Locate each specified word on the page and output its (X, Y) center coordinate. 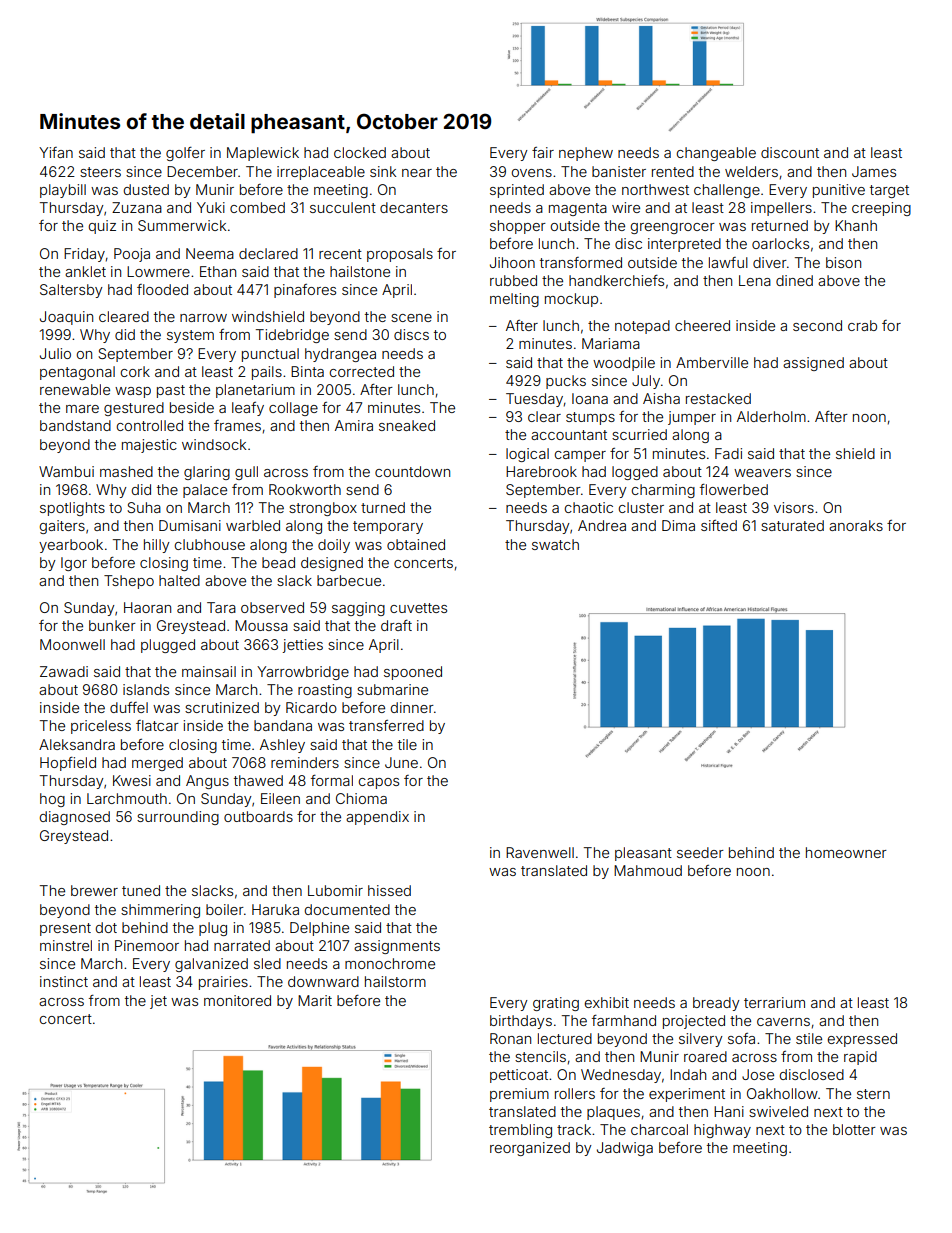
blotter (854, 1129)
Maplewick (263, 154)
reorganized (530, 1149)
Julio (55, 353)
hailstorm (395, 981)
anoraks (856, 525)
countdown (412, 471)
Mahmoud (648, 870)
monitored (237, 1000)
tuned (141, 890)
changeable (716, 154)
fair (543, 152)
